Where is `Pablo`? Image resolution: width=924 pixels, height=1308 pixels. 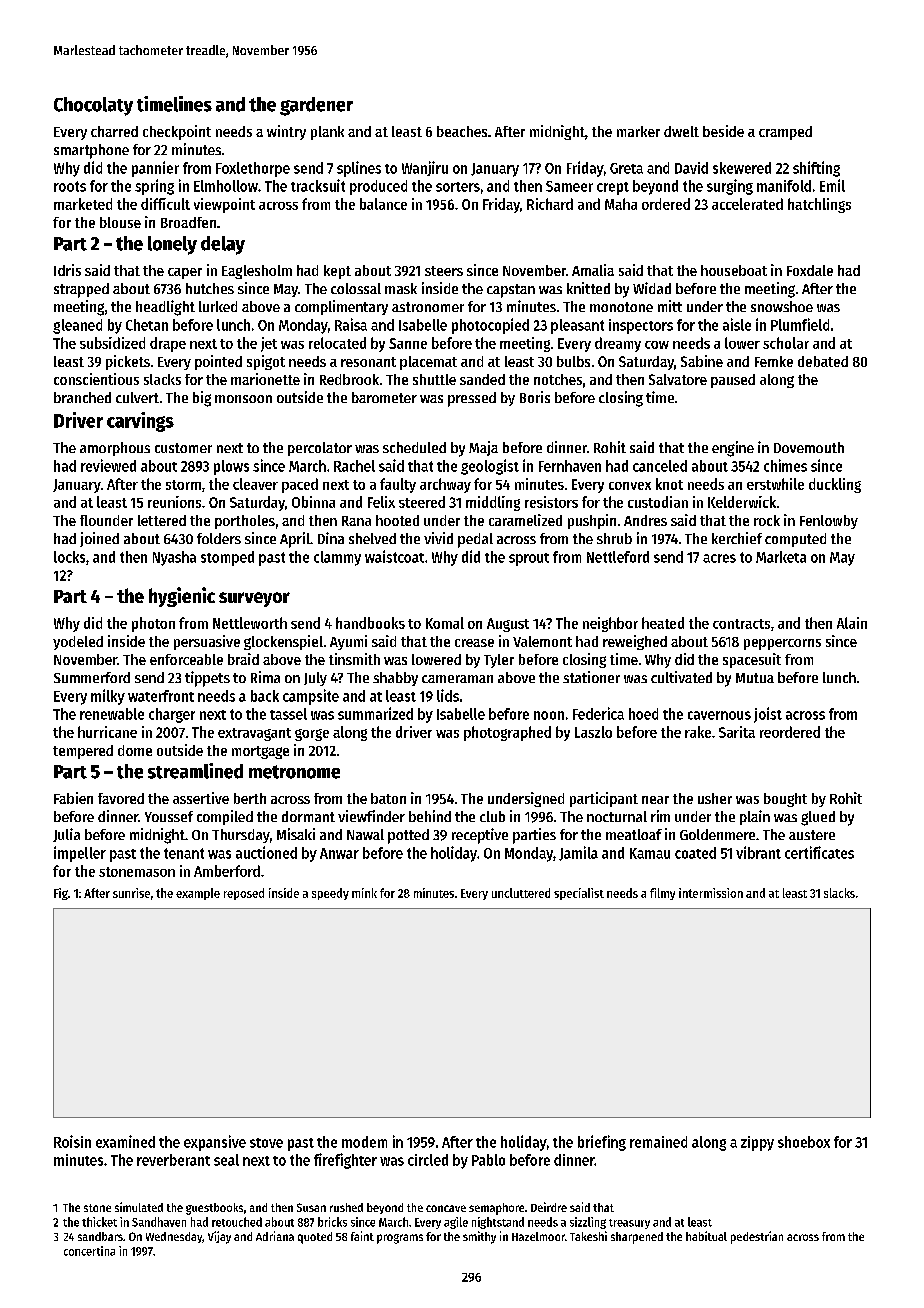
Pablo is located at coordinates (488, 1160).
